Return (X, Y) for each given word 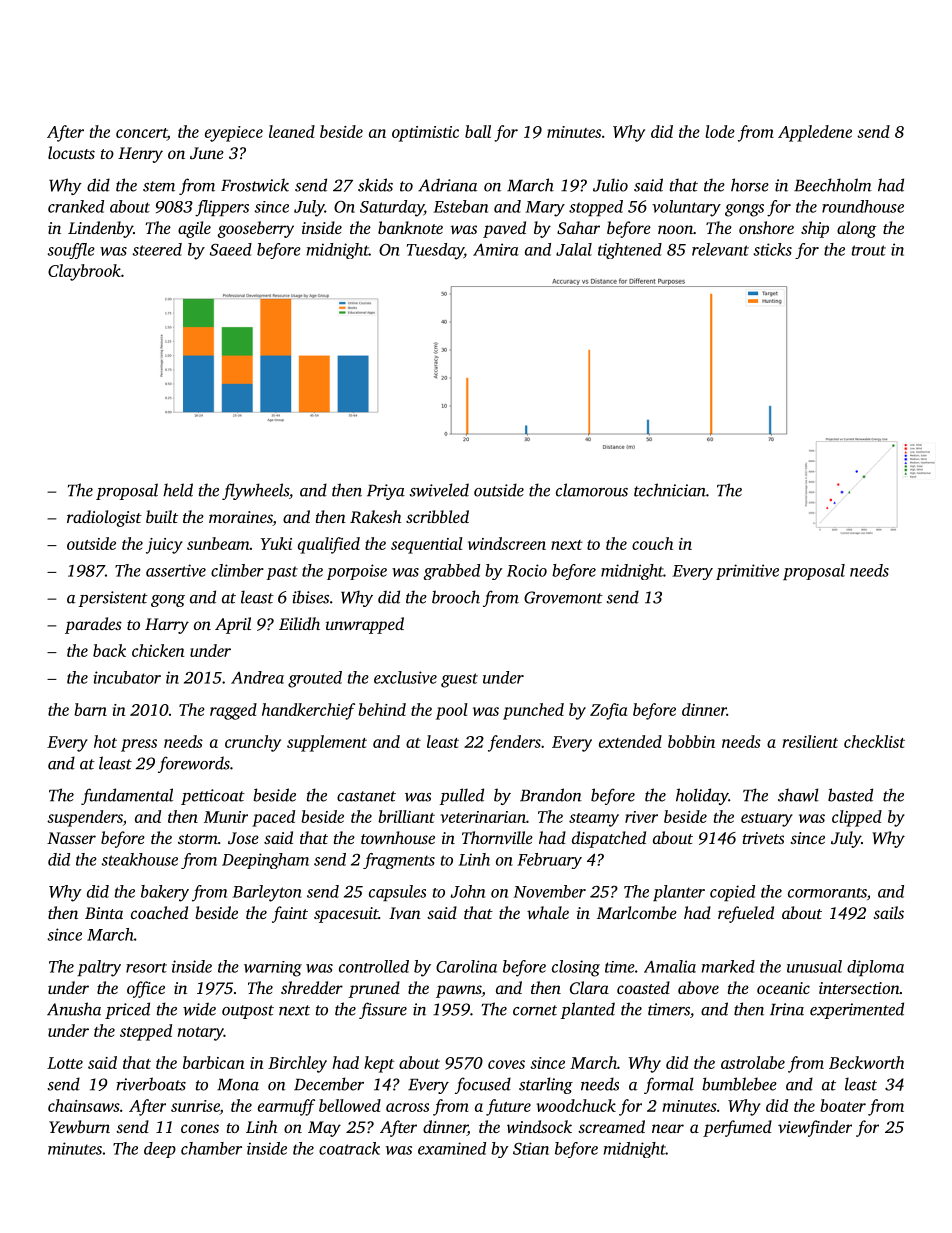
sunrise (195, 1106)
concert (141, 133)
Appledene (815, 133)
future (508, 1107)
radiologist (104, 518)
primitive (747, 572)
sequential (427, 545)
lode (720, 131)
